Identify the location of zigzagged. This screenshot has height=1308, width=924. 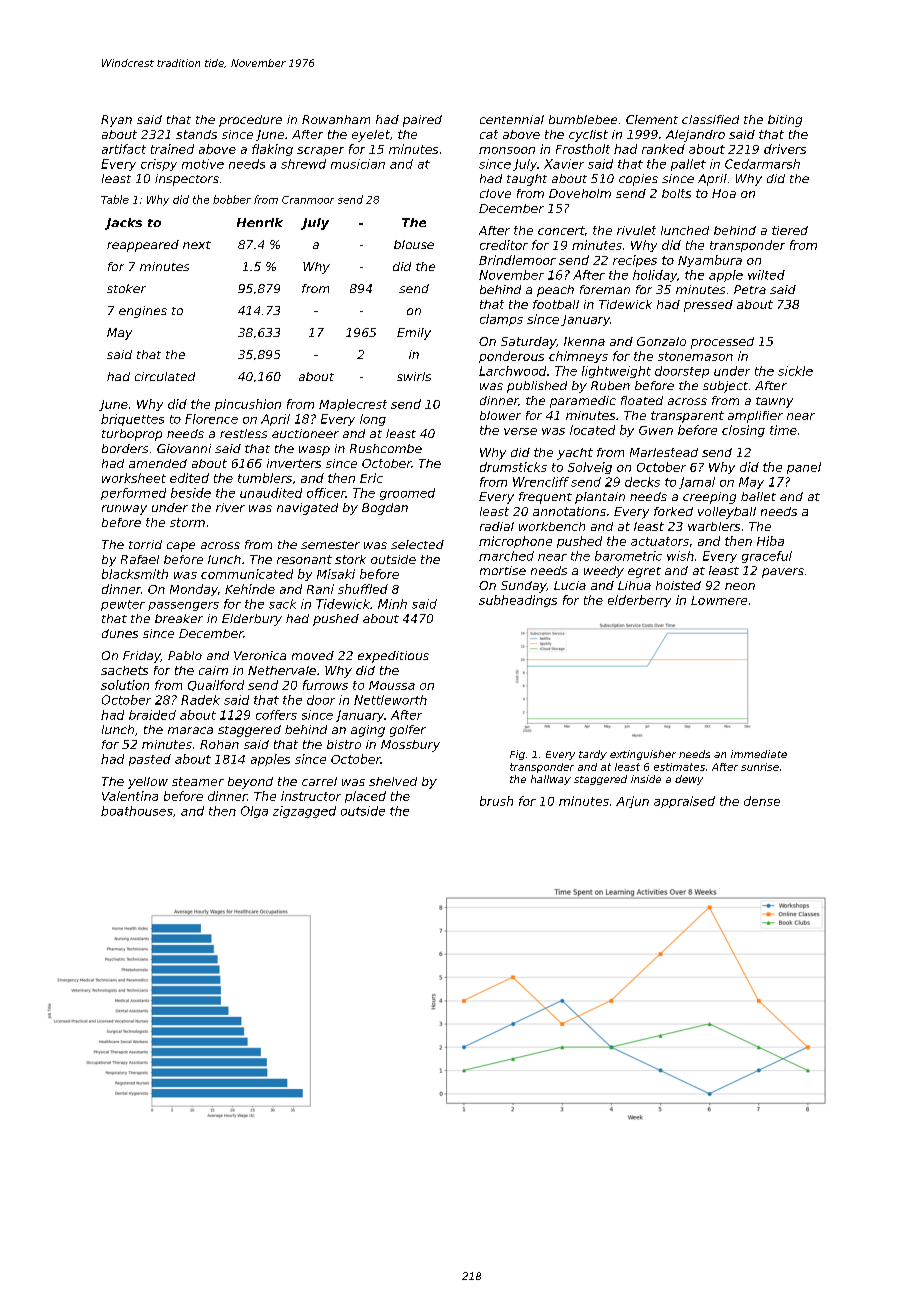
(304, 812).
